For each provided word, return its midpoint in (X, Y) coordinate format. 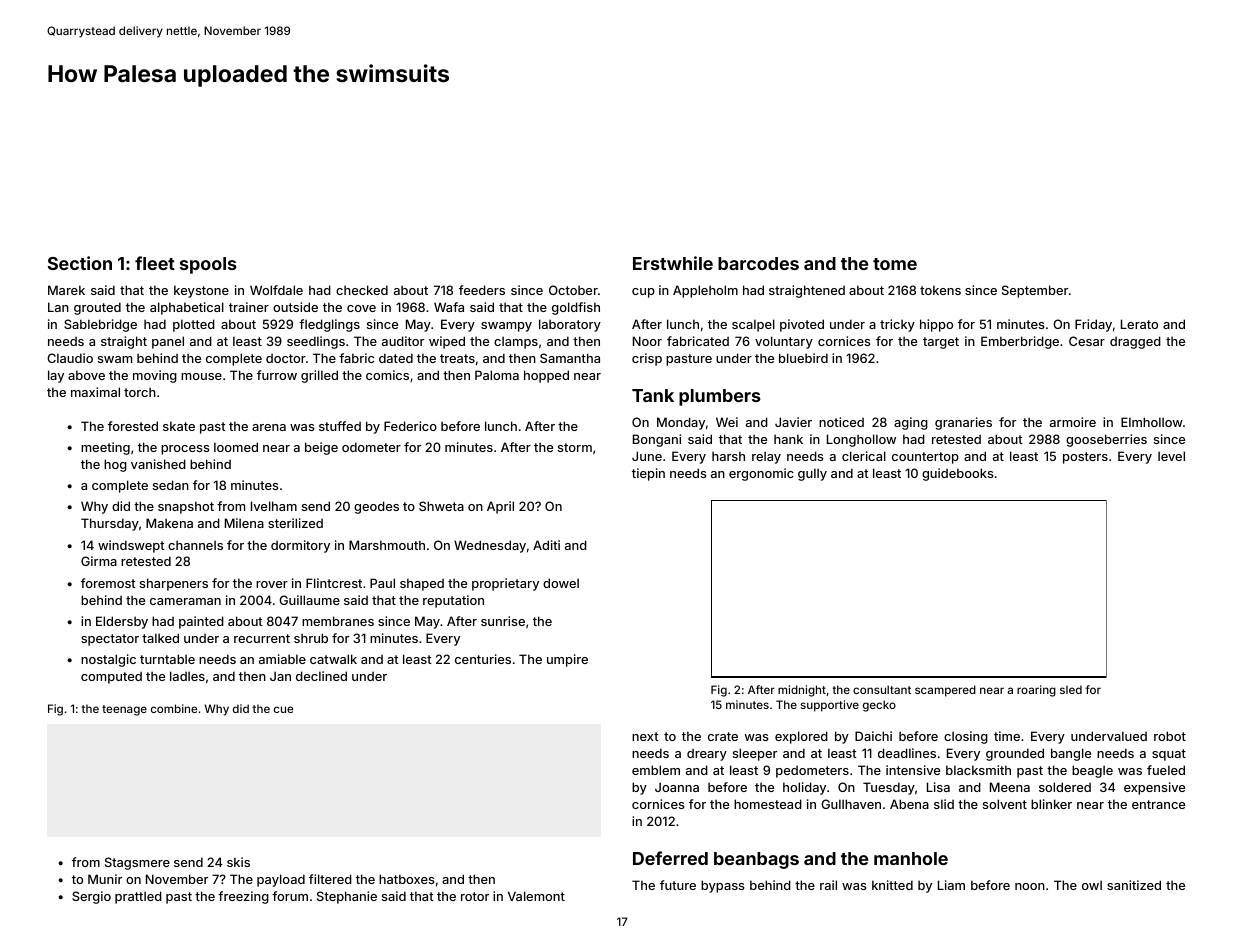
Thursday (110, 524)
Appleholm (705, 291)
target (941, 343)
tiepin (648, 474)
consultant (882, 689)
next (645, 736)
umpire (567, 660)
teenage (124, 710)
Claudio (70, 358)
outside (295, 307)
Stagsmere (137, 863)
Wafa (449, 307)
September (1035, 291)
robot (1170, 736)
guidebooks (957, 474)
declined (321, 676)
